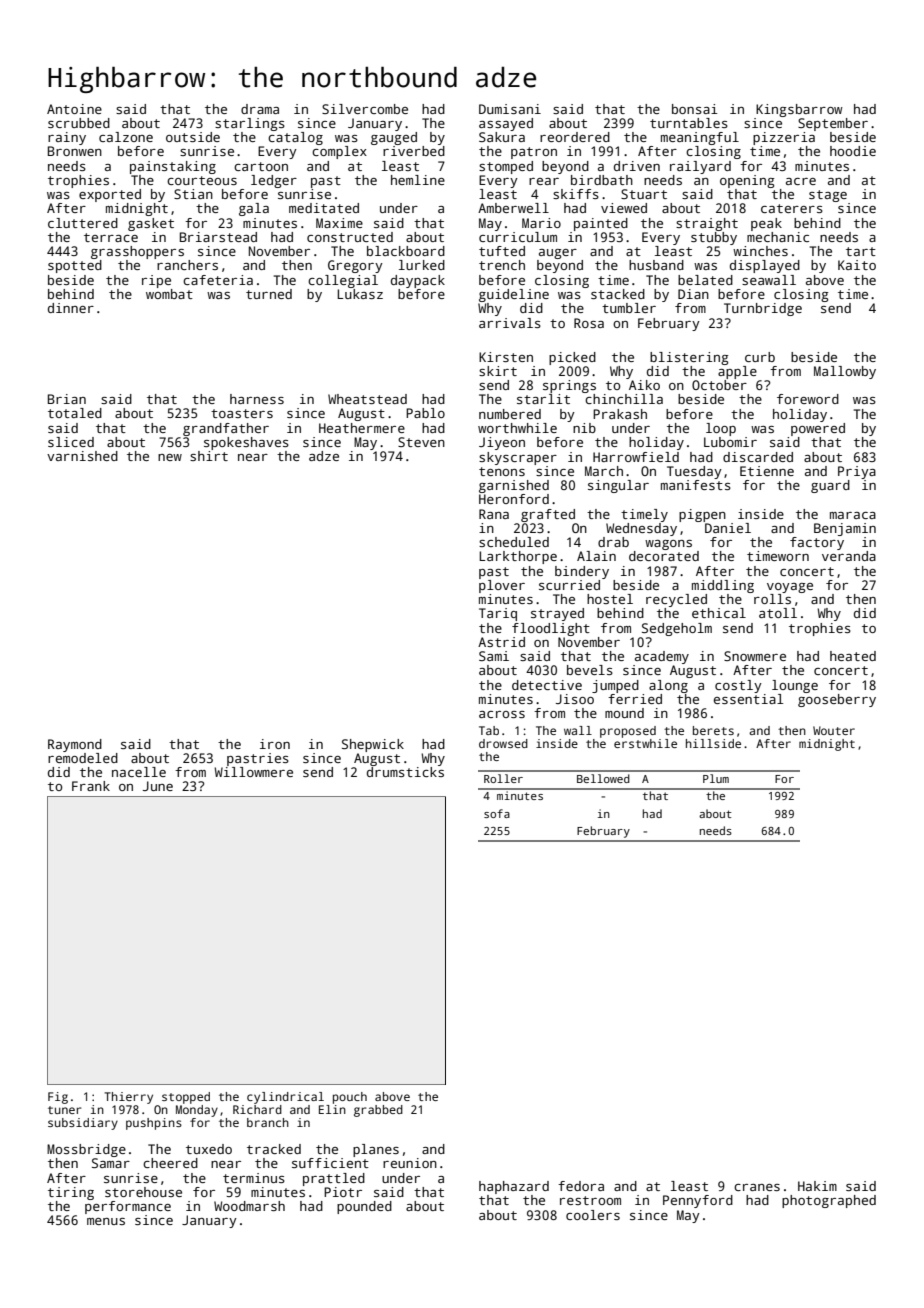 This screenshot has height=1308, width=924. Describe the element at coordinates (497, 813) in the screenshot. I see `sofa` at that location.
